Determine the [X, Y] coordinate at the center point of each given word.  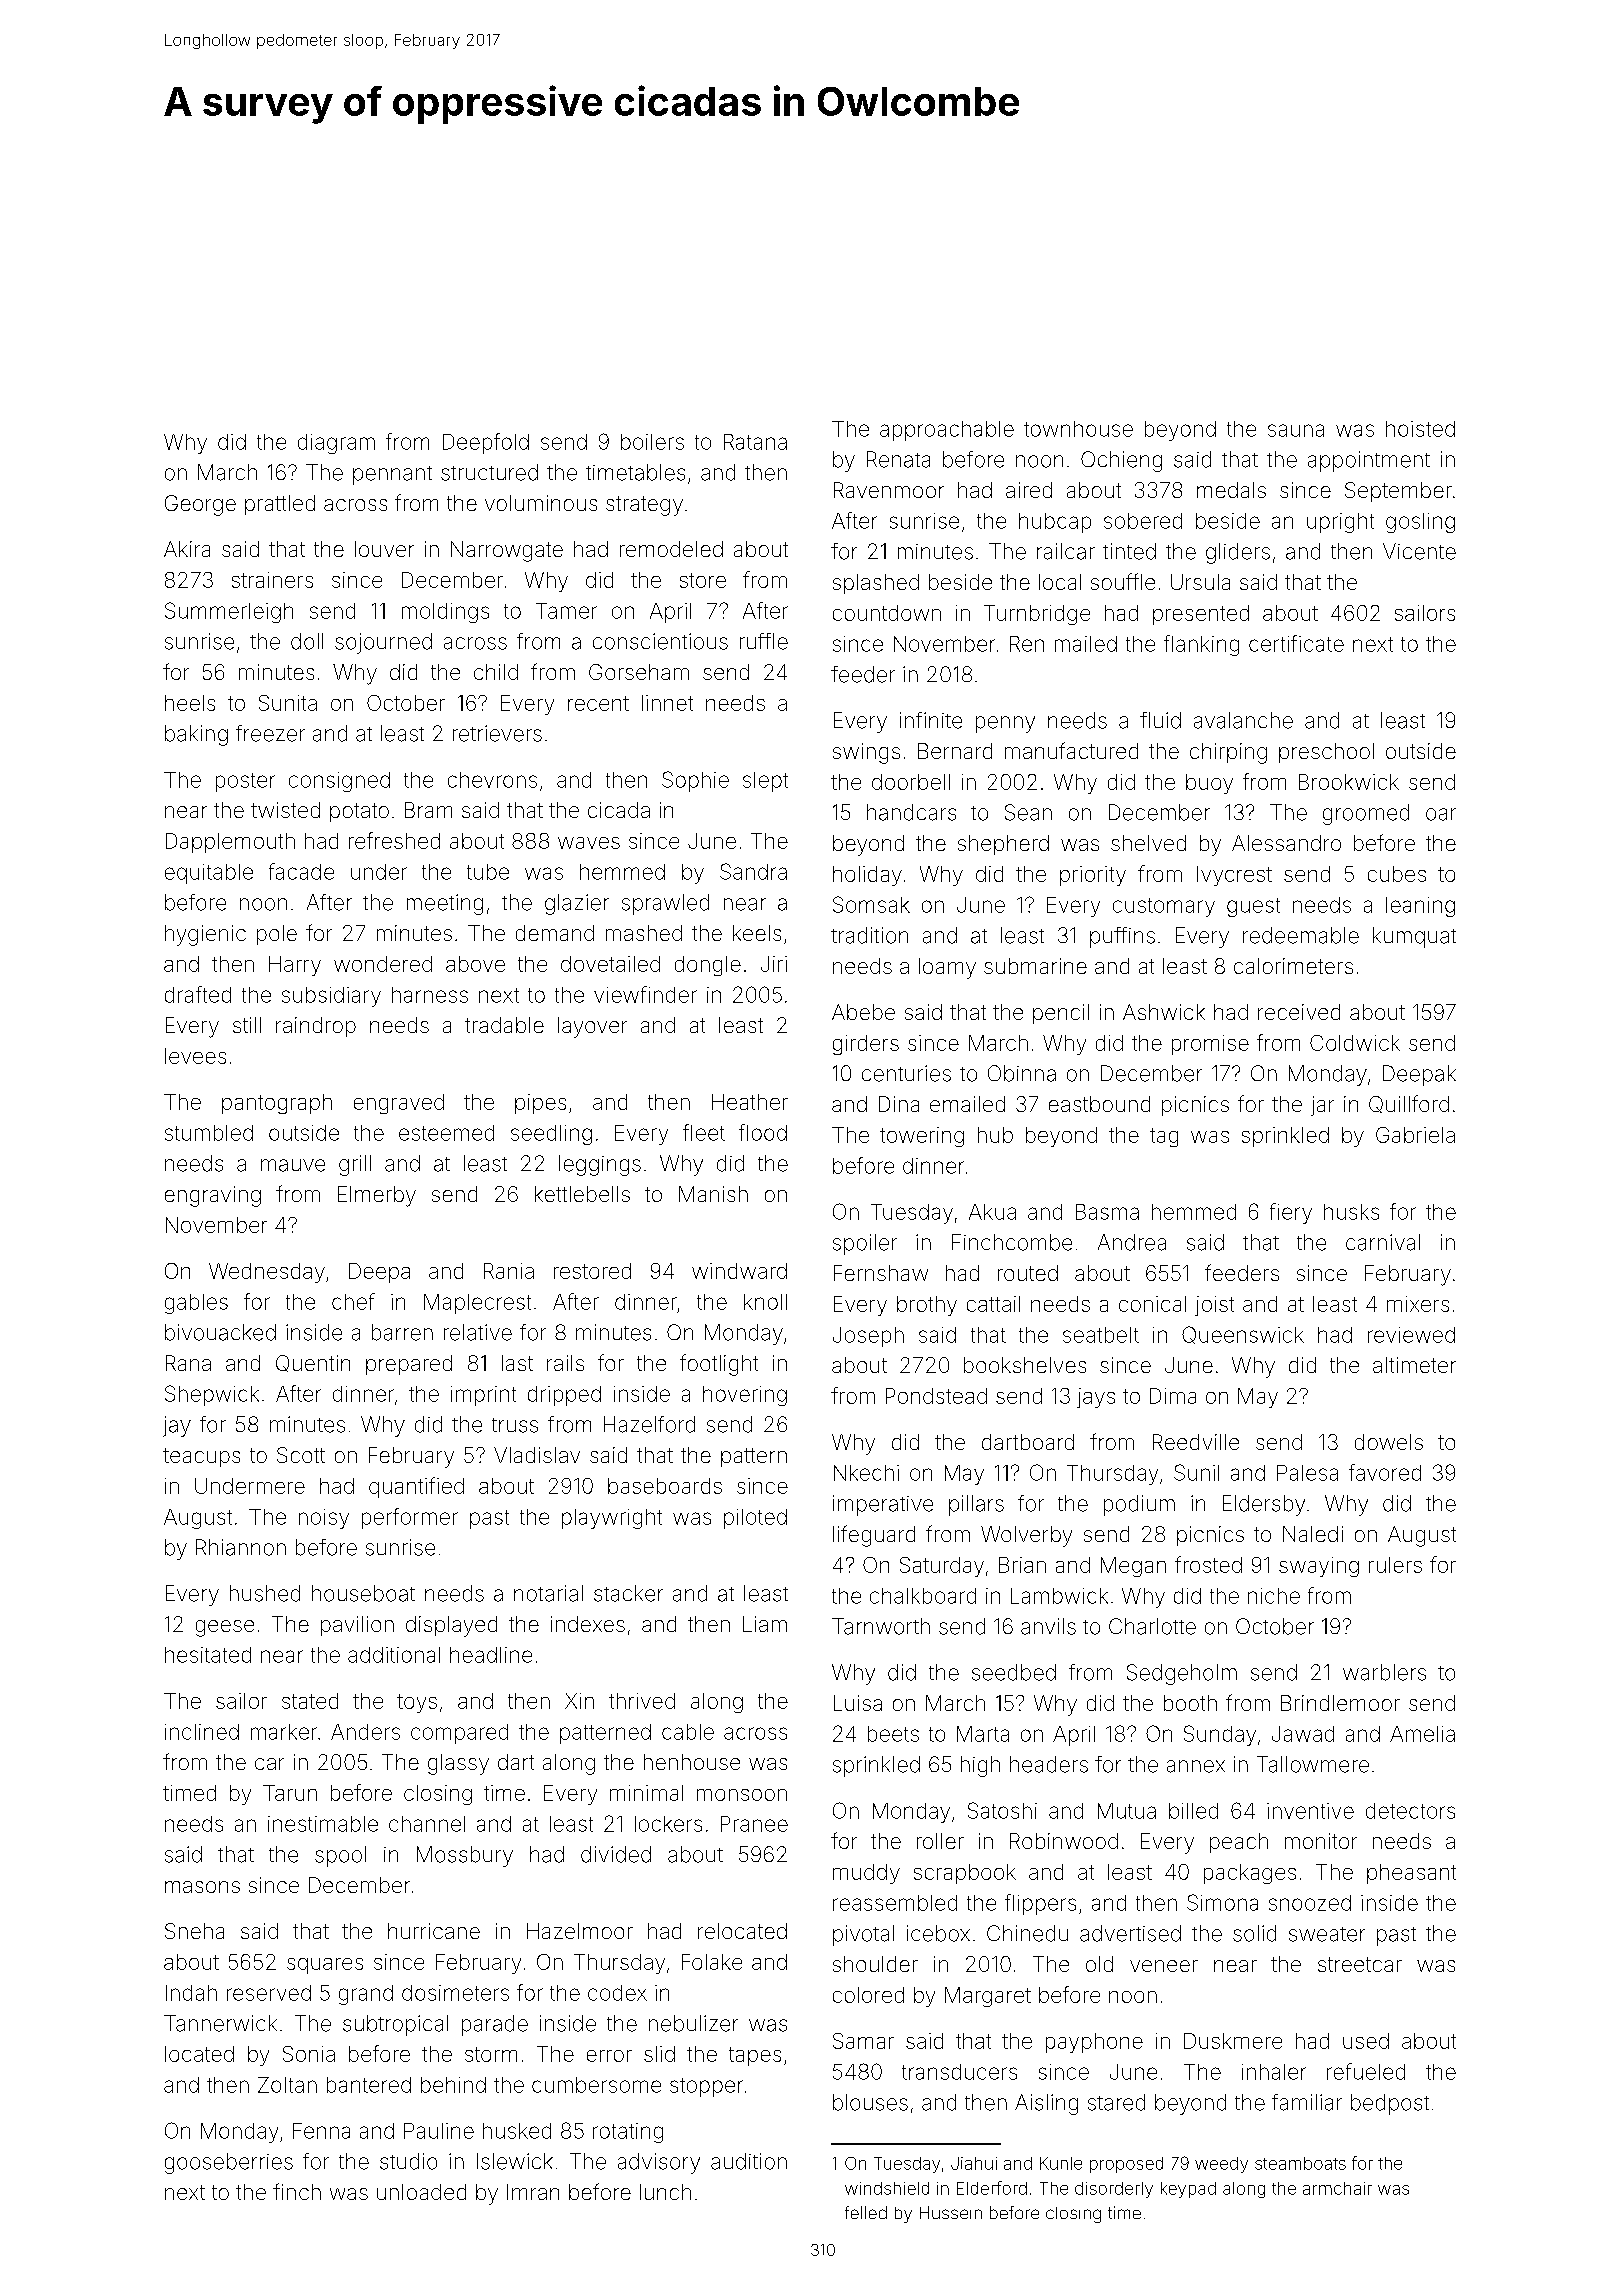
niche [1274, 1596]
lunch [665, 2192]
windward [739, 1271]
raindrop [316, 1027]
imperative [883, 1505]
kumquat [1414, 937]
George [200, 505]
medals [1231, 490]
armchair [1337, 2188]
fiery [1291, 1213]
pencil [1061, 1014]
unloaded [421, 2192]
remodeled [671, 549]
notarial [548, 1593]
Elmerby [377, 1196]
